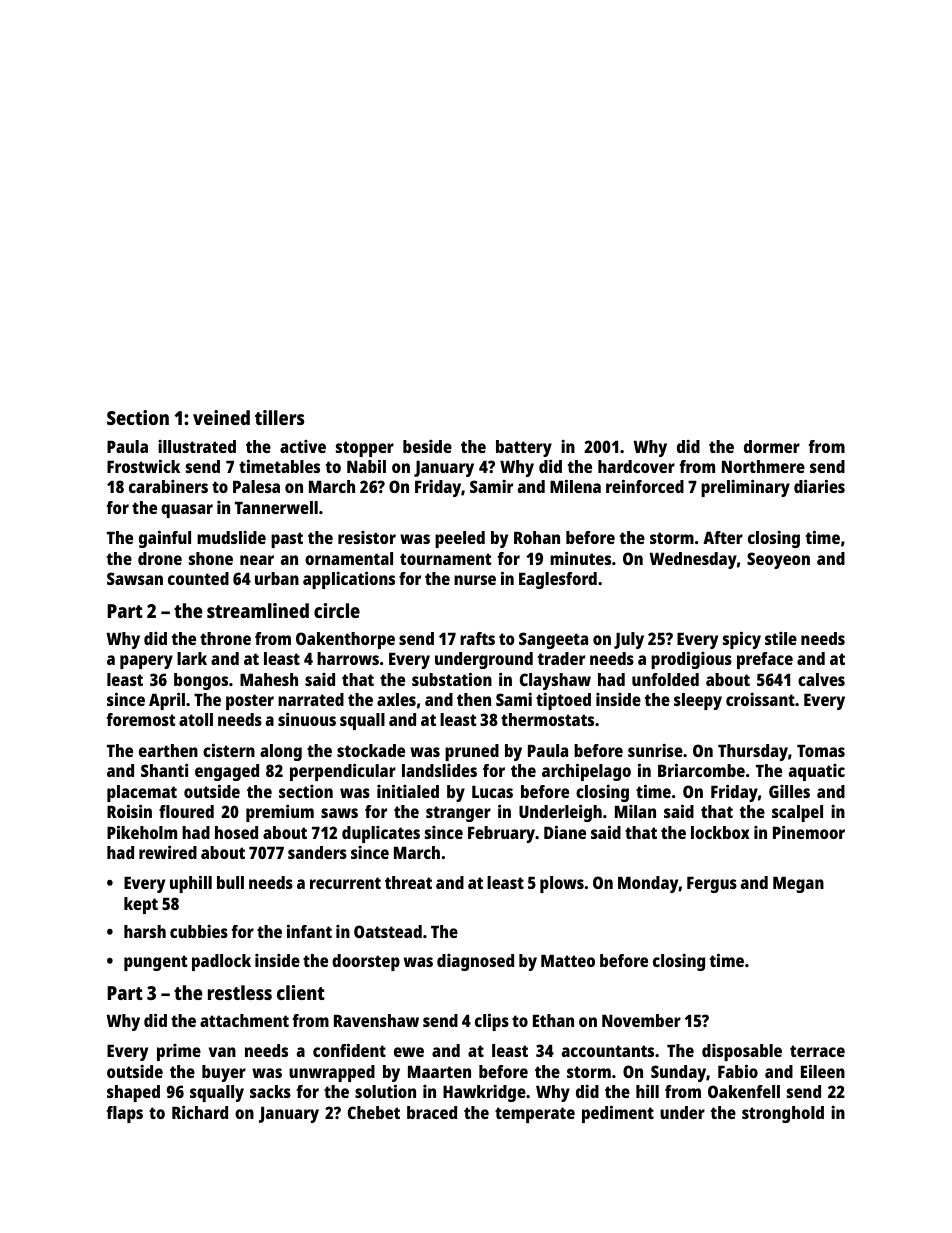 The height and width of the image is (1233, 952). What do you see at coordinates (142, 832) in the image?
I see `Pikeholm` at bounding box center [142, 832].
